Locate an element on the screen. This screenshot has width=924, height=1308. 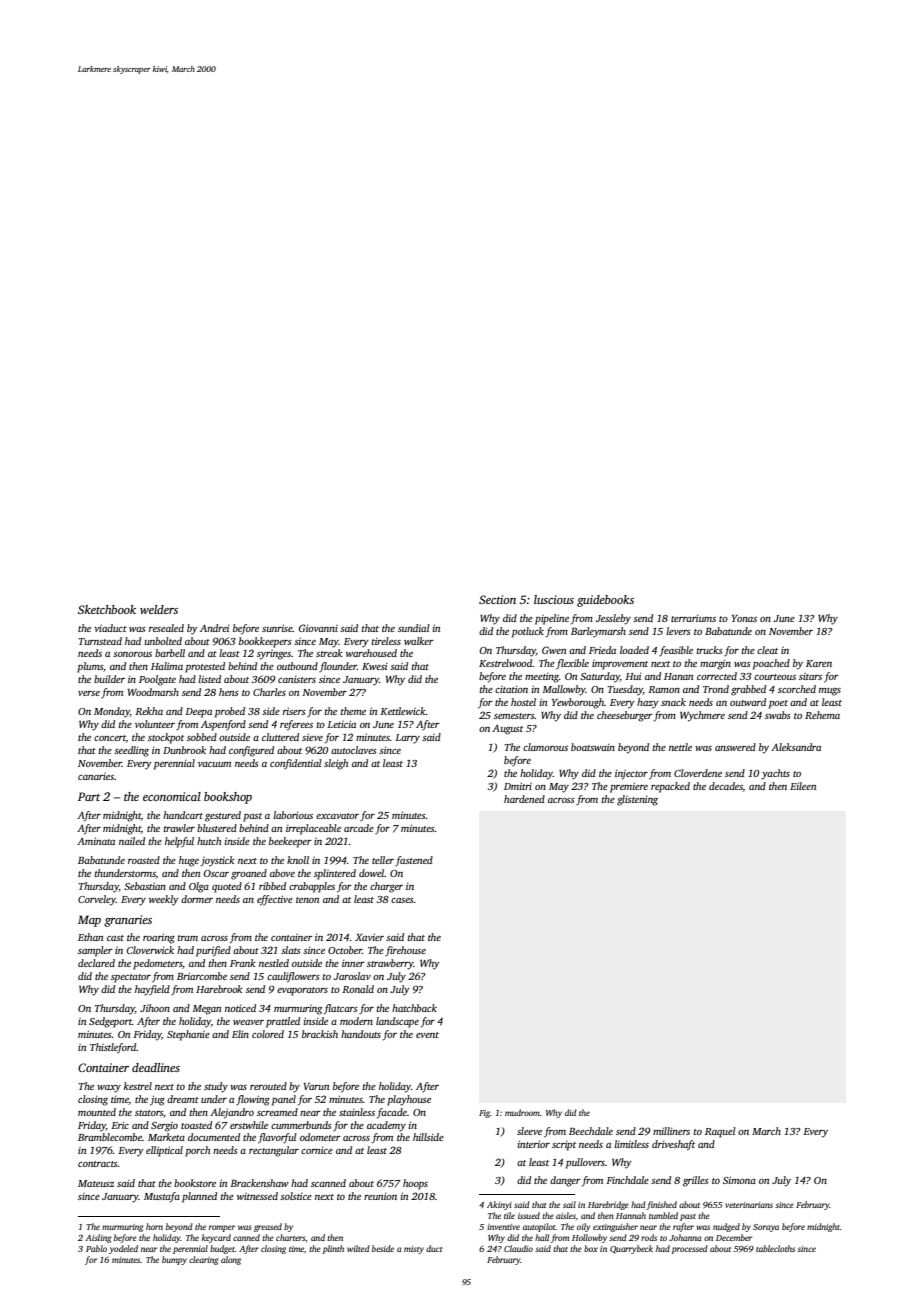
grabbed is located at coordinates (748, 690).
